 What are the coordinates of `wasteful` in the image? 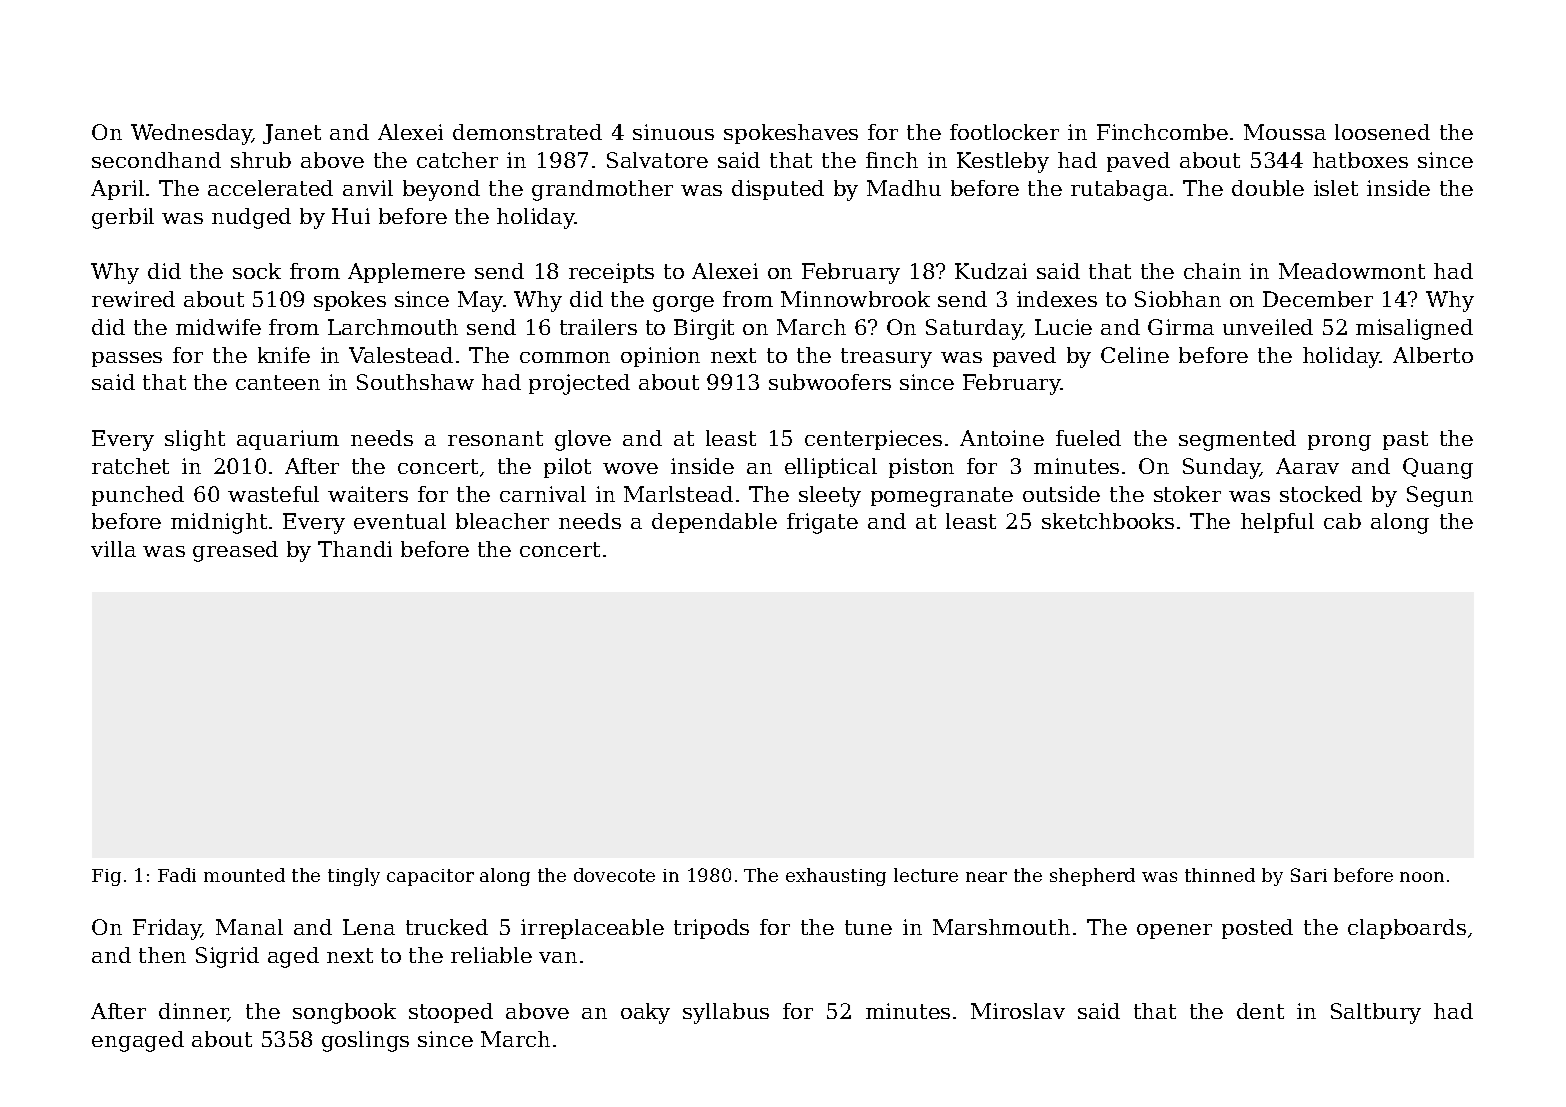 It's located at (273, 494).
